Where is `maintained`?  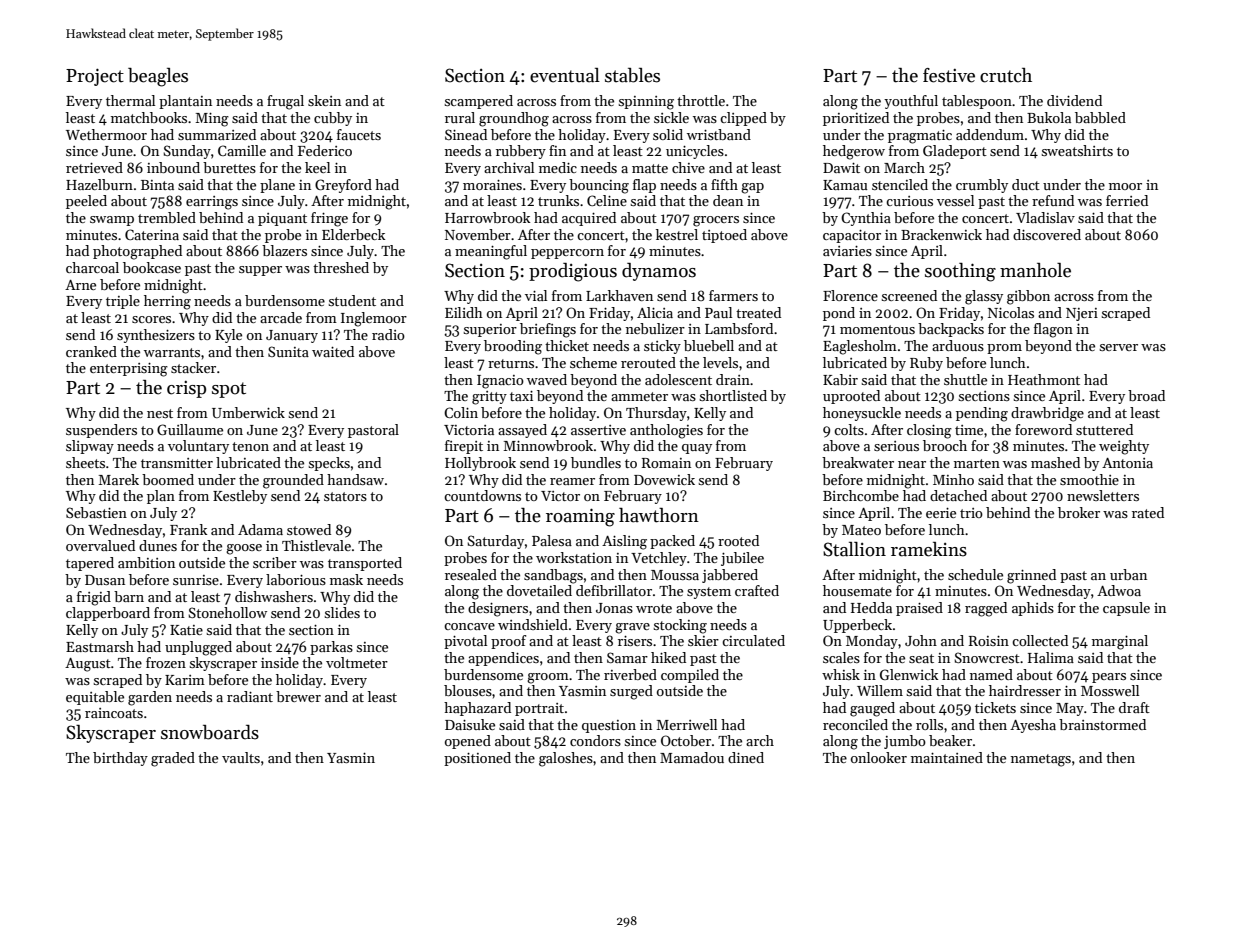 maintained is located at coordinates (947, 757).
